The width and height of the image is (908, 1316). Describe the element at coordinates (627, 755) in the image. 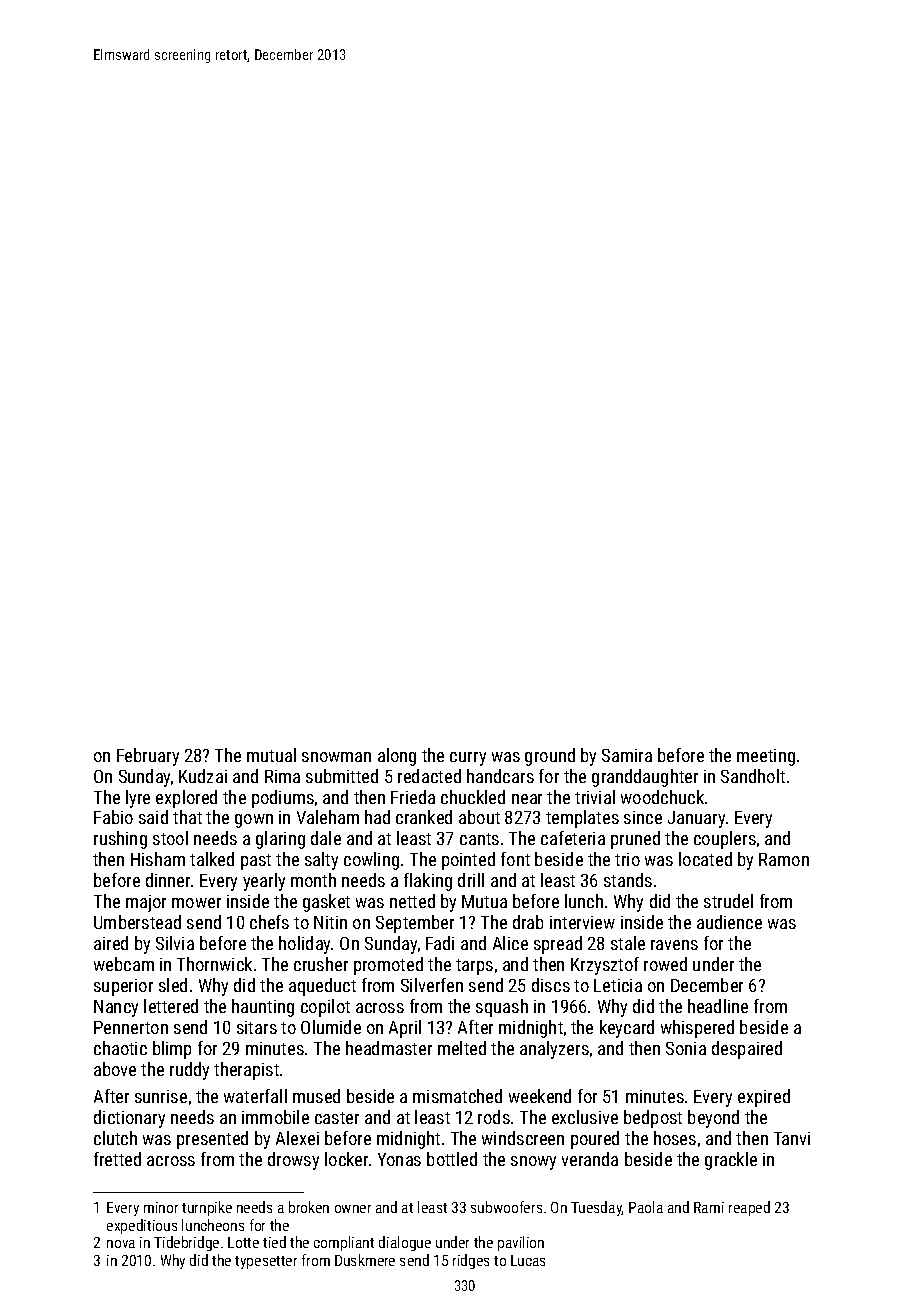

I see `Samira` at that location.
